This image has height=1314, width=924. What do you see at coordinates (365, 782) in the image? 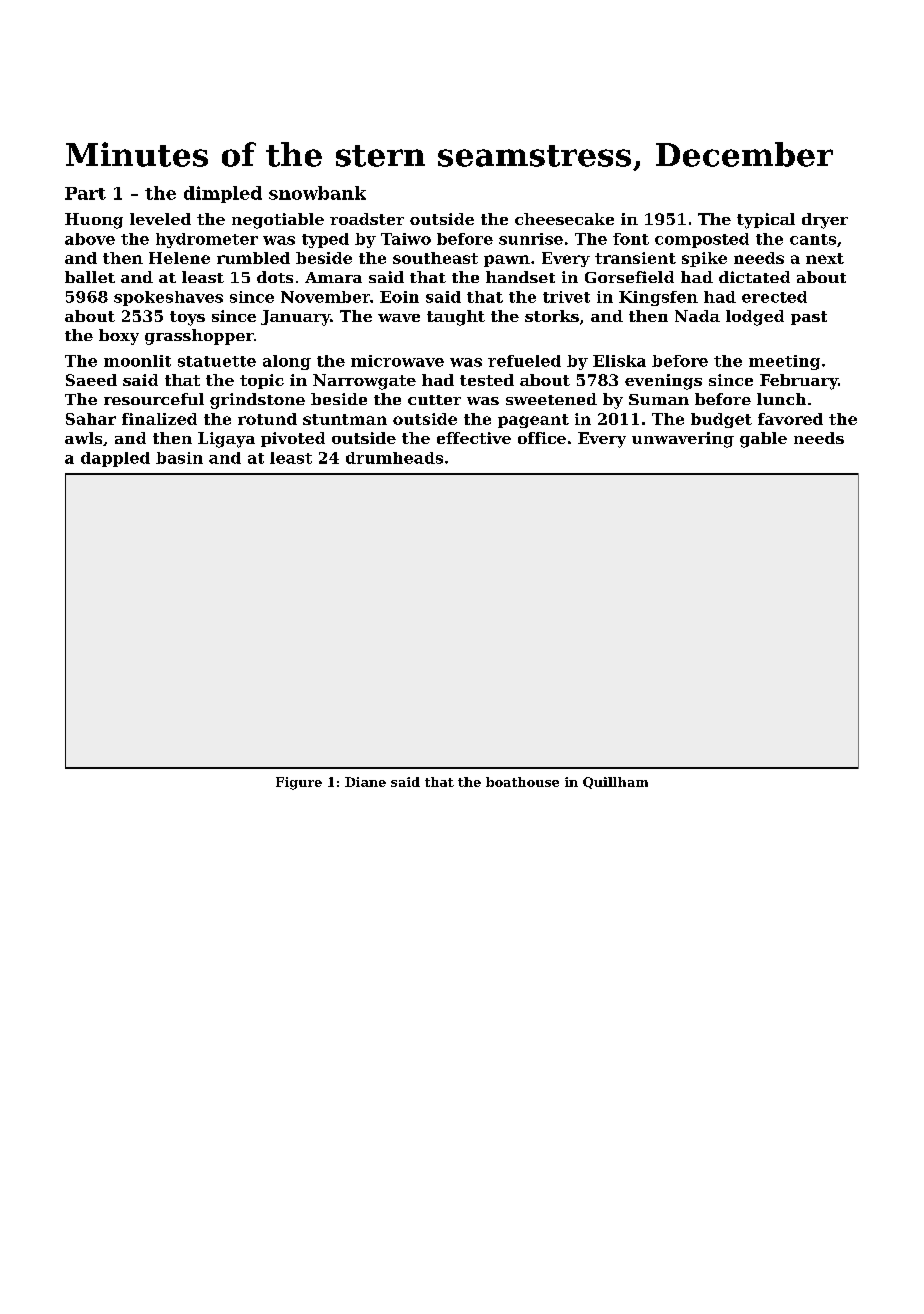
I see `Diane` at bounding box center [365, 782].
